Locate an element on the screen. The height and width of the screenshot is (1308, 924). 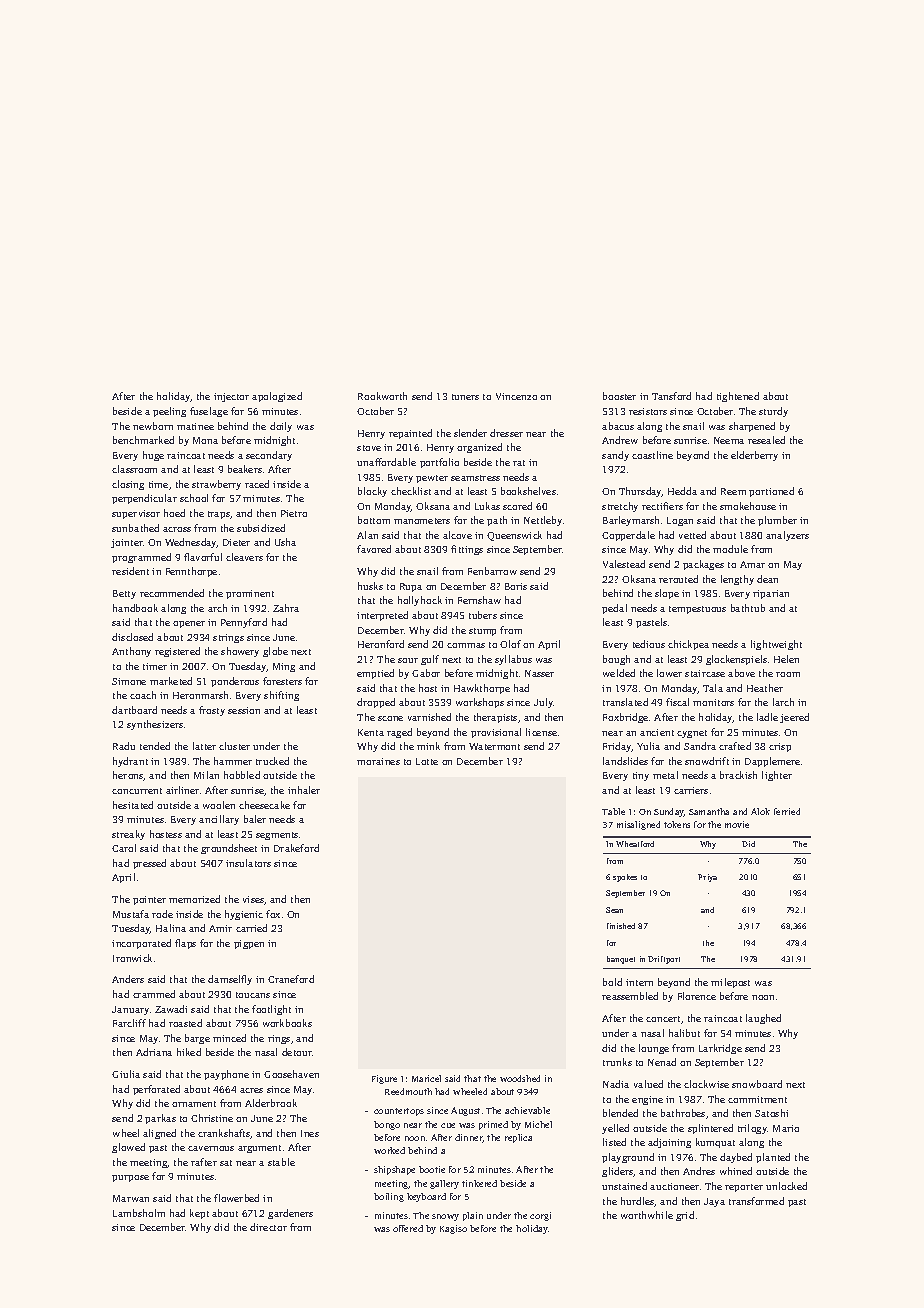
Tansford is located at coordinates (671, 396).
